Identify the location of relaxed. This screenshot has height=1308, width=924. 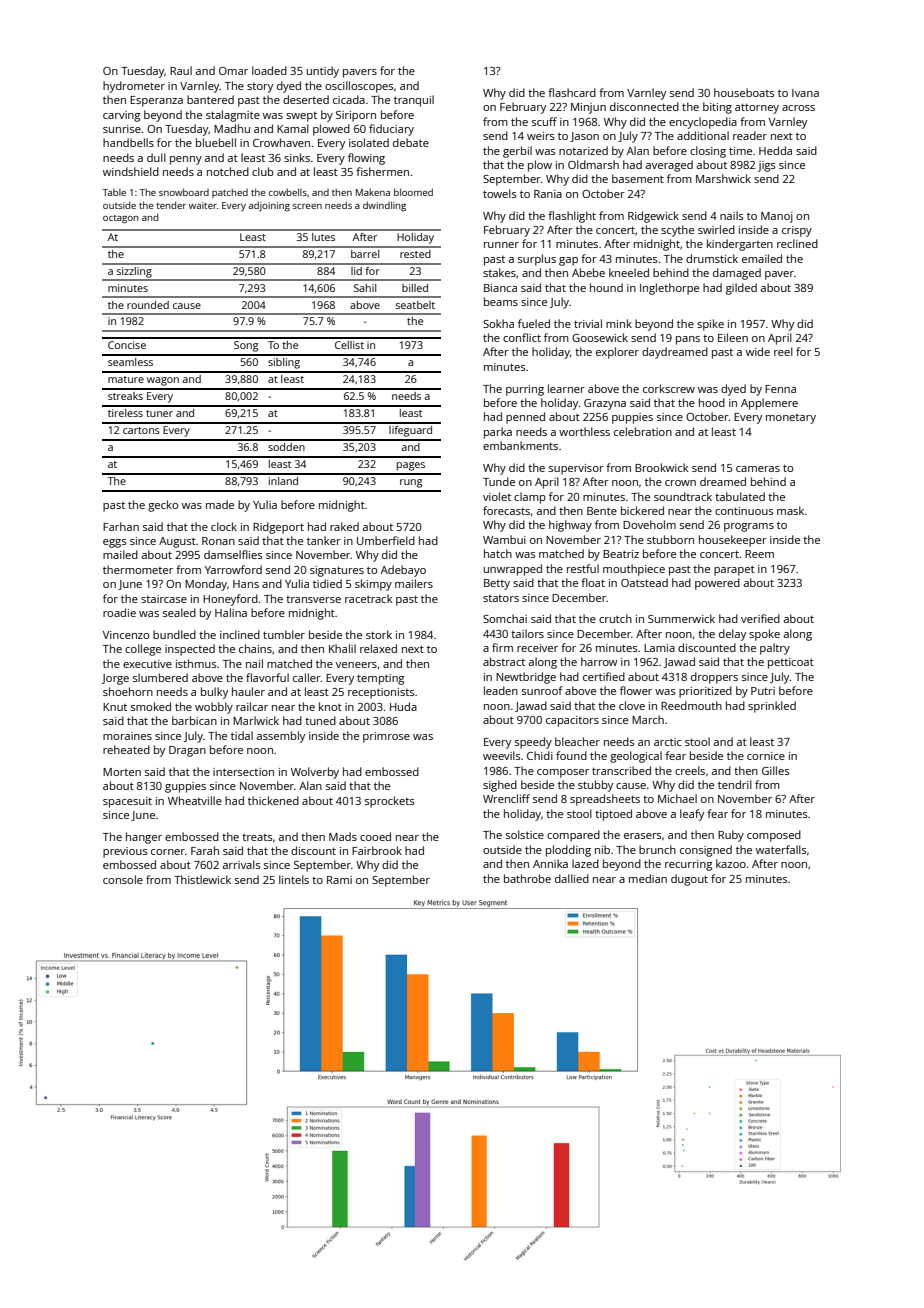
(378, 648).
